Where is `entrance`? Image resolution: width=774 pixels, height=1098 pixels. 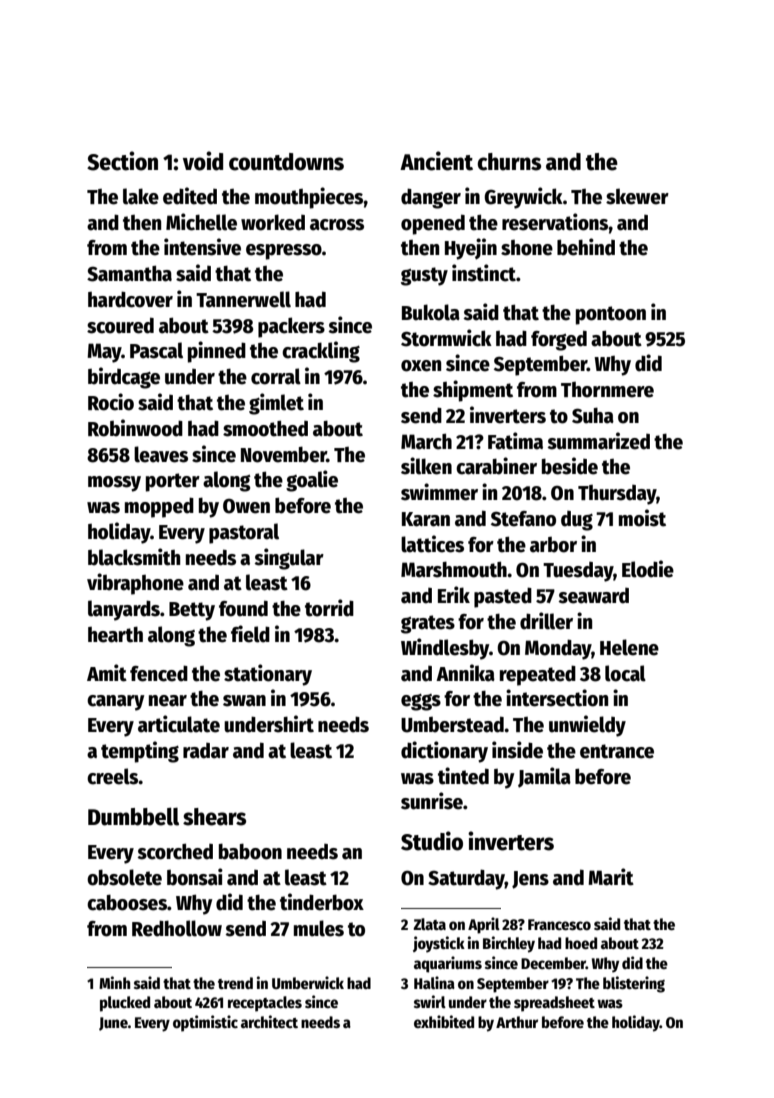 entrance is located at coordinates (617, 751).
